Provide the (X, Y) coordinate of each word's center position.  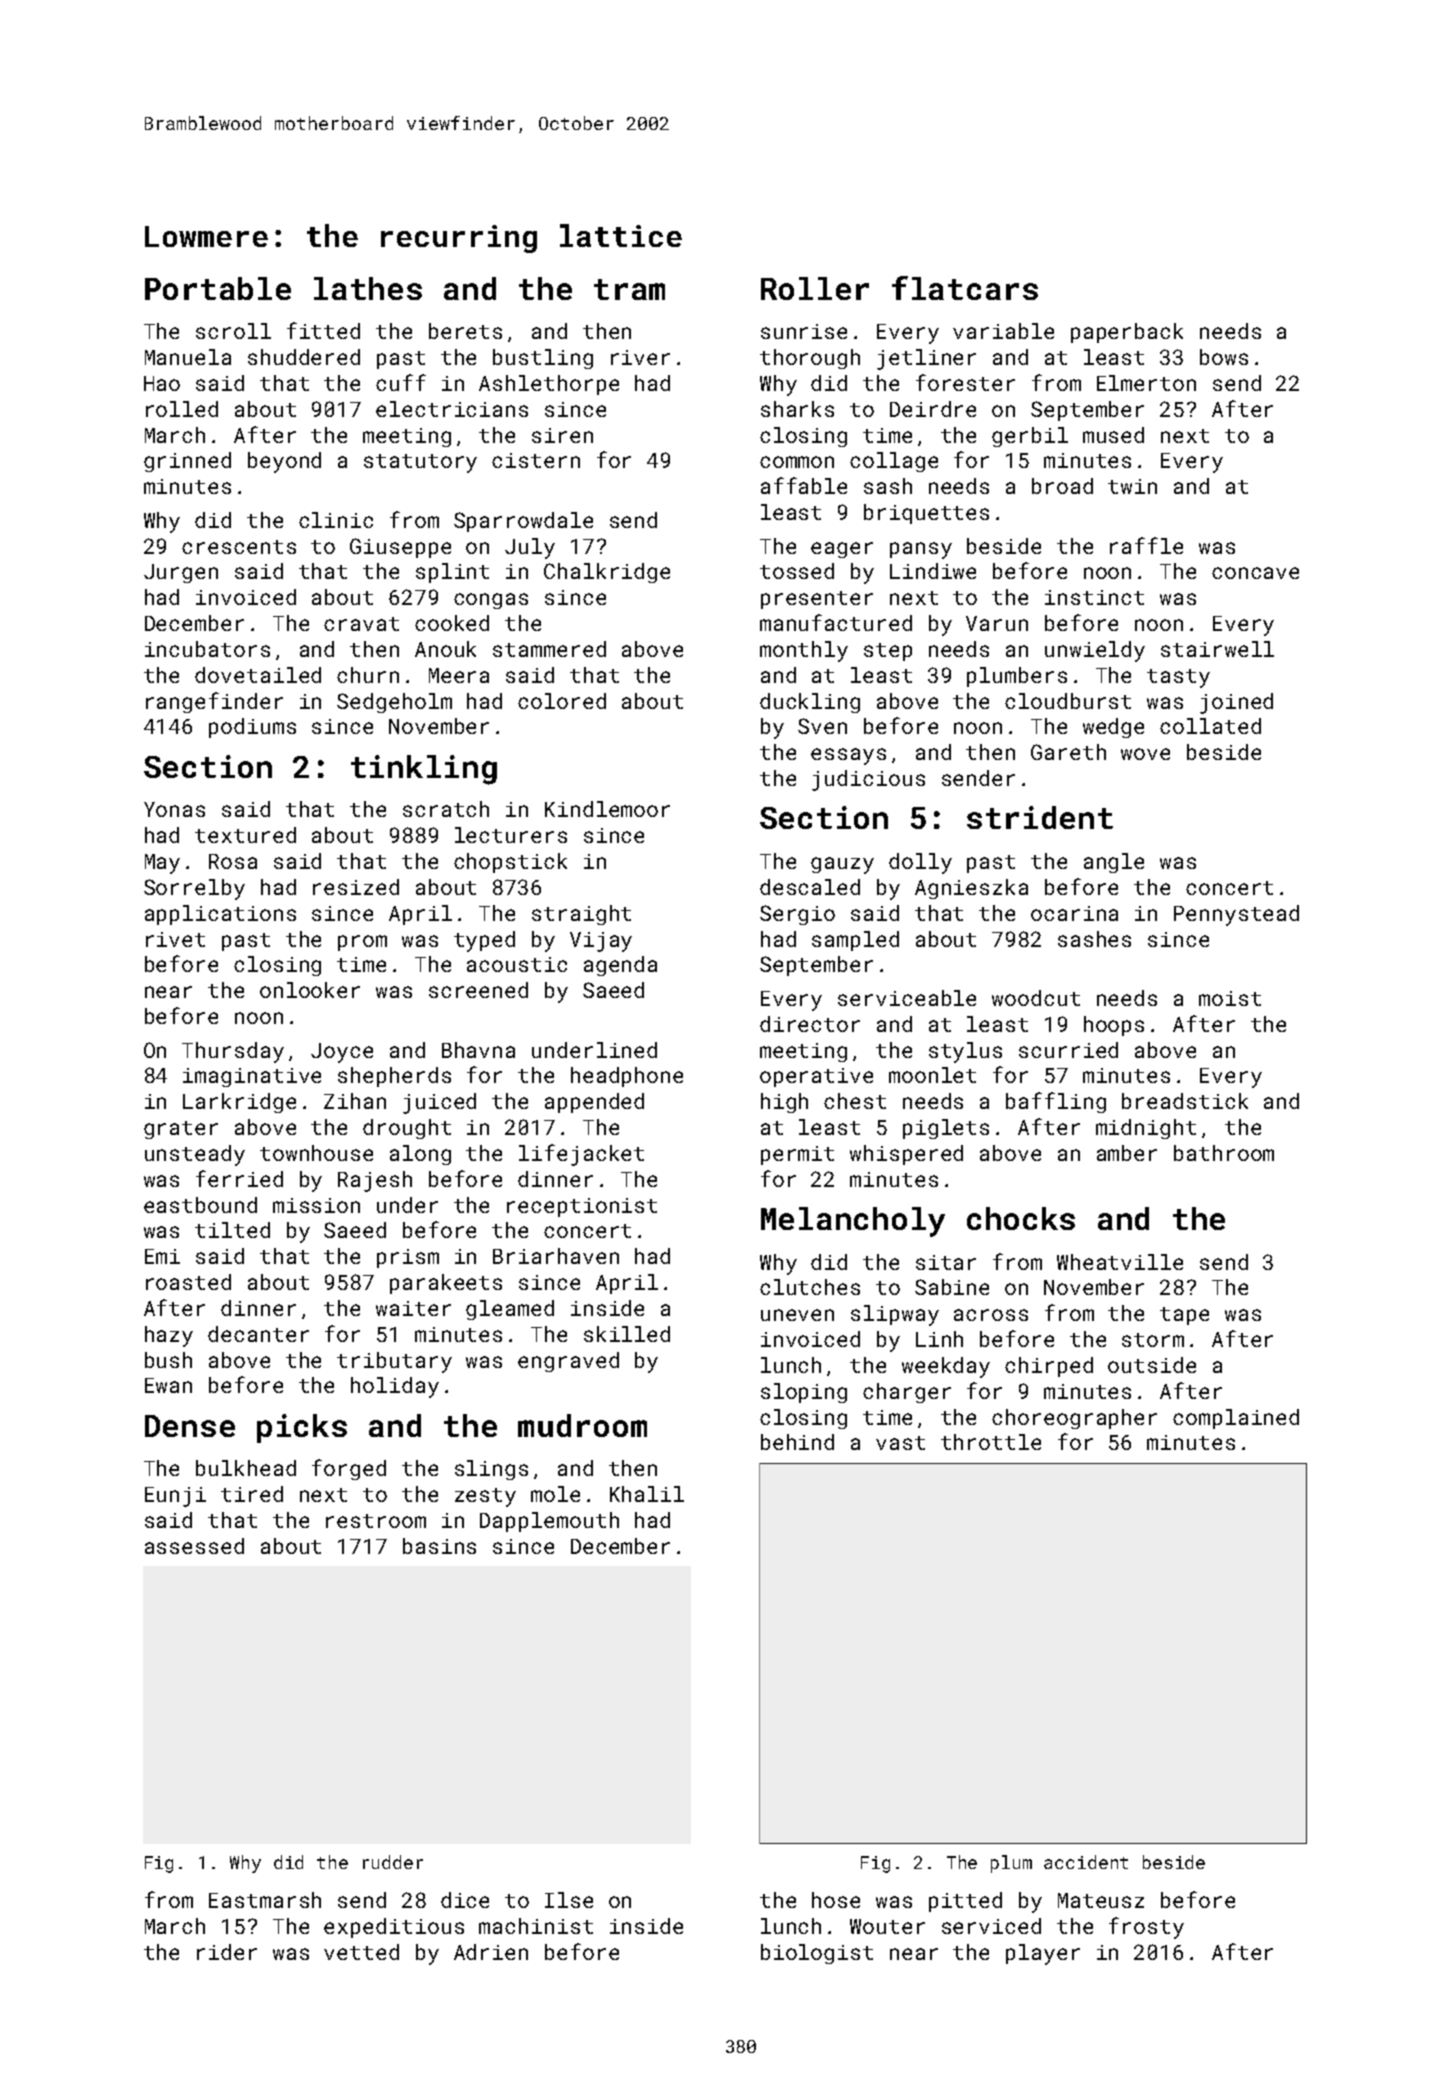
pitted (965, 1902)
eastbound (200, 1205)
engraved (568, 1362)
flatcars (965, 288)
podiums (252, 728)
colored (562, 701)
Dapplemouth (549, 1522)
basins (439, 1546)
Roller (815, 288)
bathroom (1224, 1153)
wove (1145, 754)
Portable (218, 288)
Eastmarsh (265, 1900)
